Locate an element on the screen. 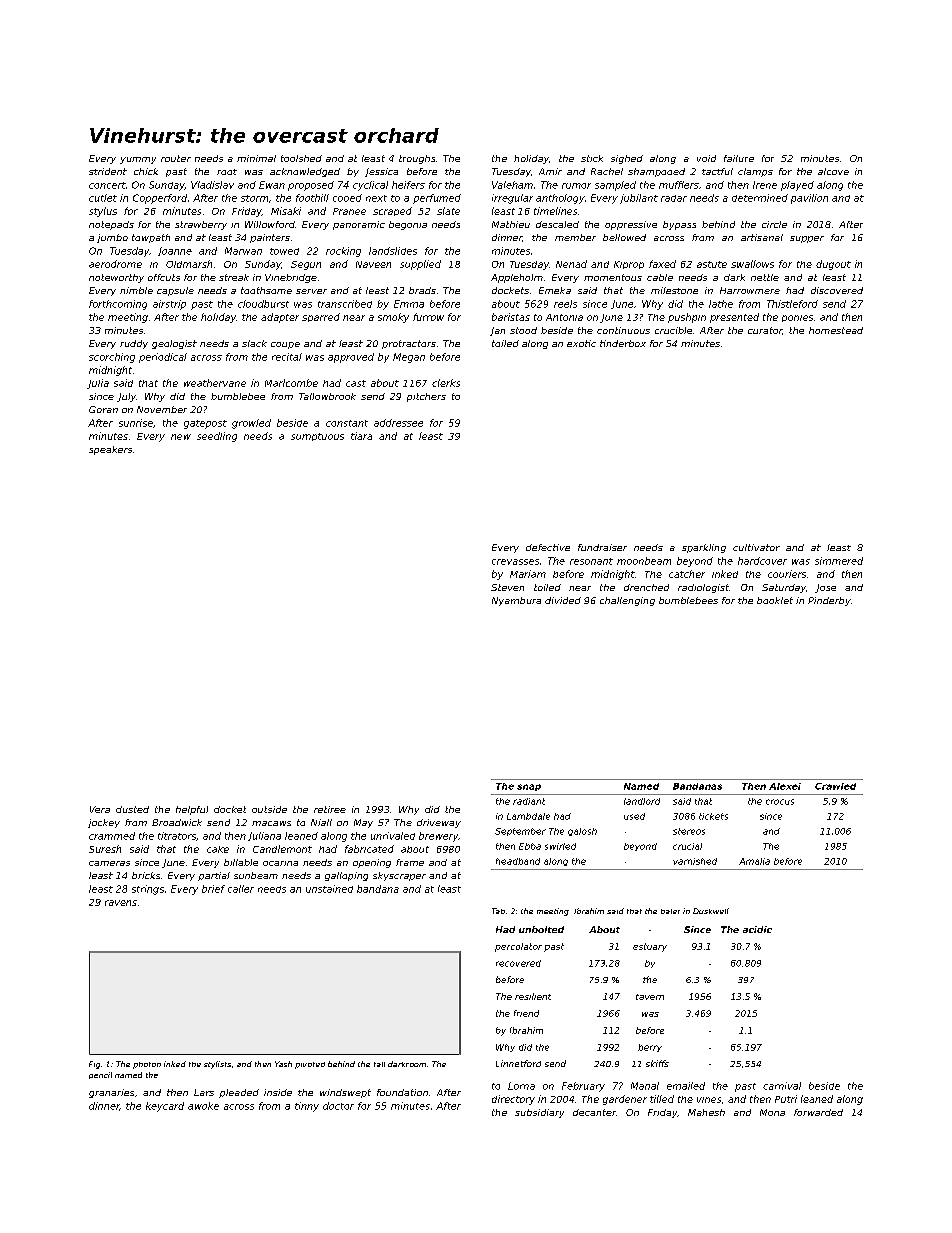  acidic is located at coordinates (757, 929).
